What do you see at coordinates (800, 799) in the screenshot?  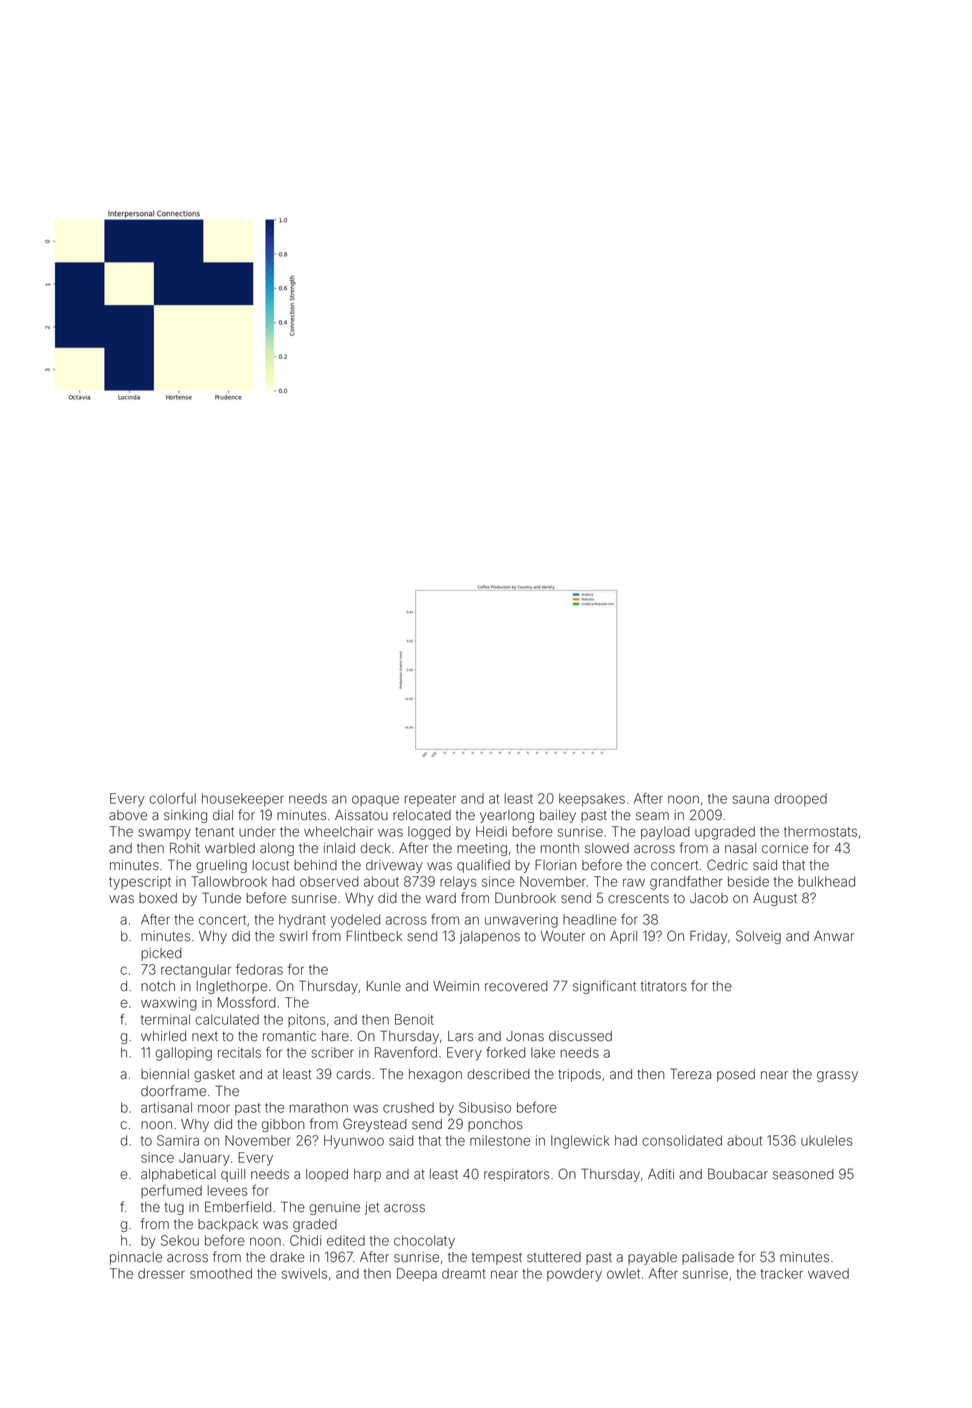 I see `drooped` at bounding box center [800, 799].
